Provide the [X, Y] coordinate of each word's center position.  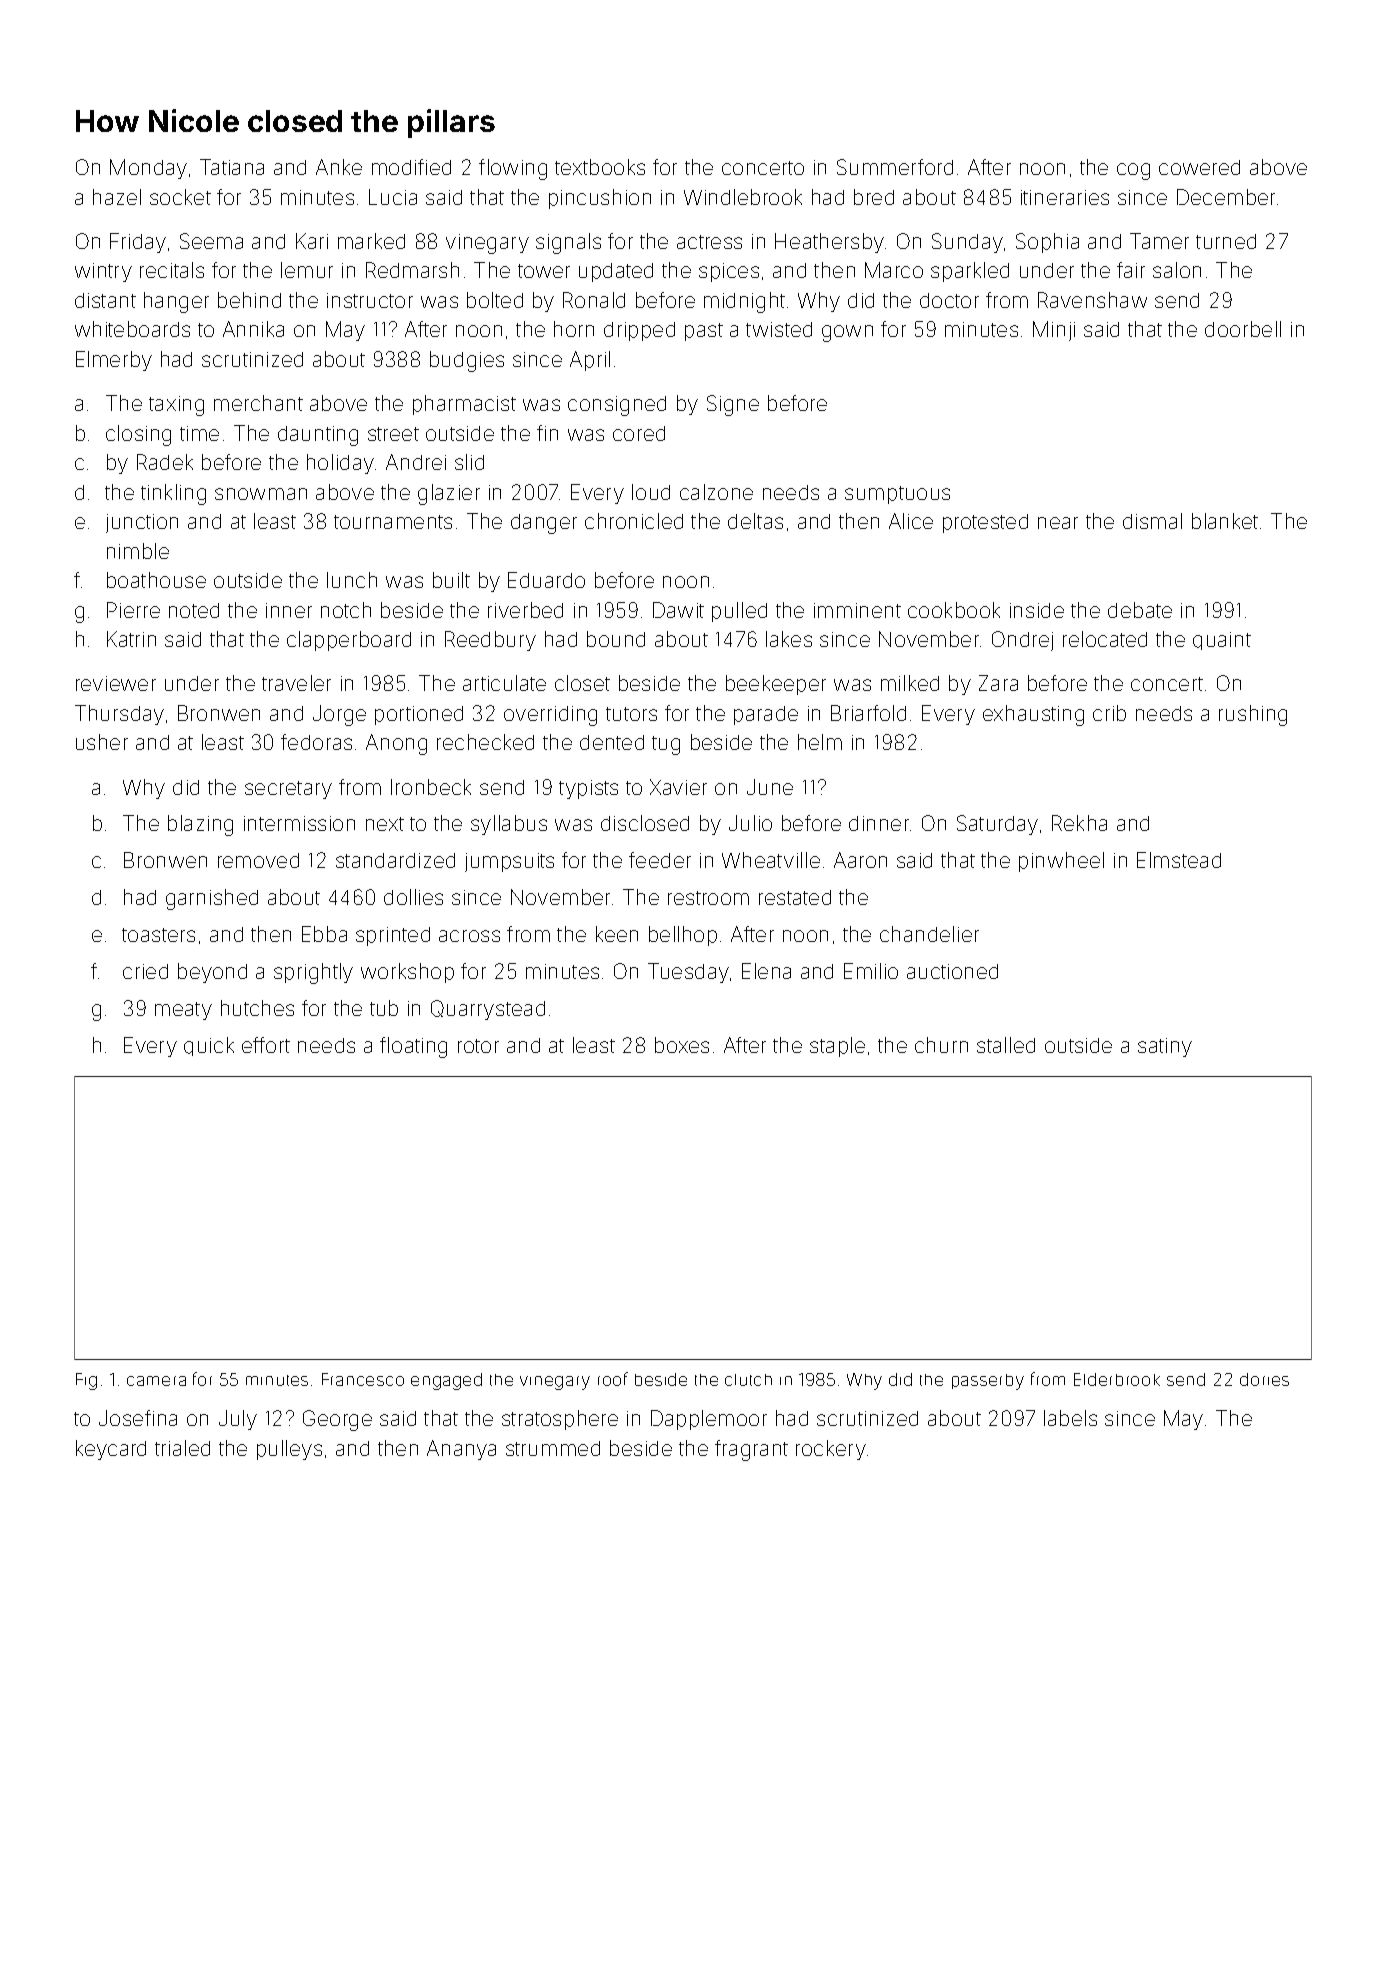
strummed [553, 1448]
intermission [299, 823]
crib [1109, 713]
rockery [831, 1450]
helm [820, 742]
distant [105, 300]
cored [639, 433]
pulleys [289, 1450]
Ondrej [1022, 641]
